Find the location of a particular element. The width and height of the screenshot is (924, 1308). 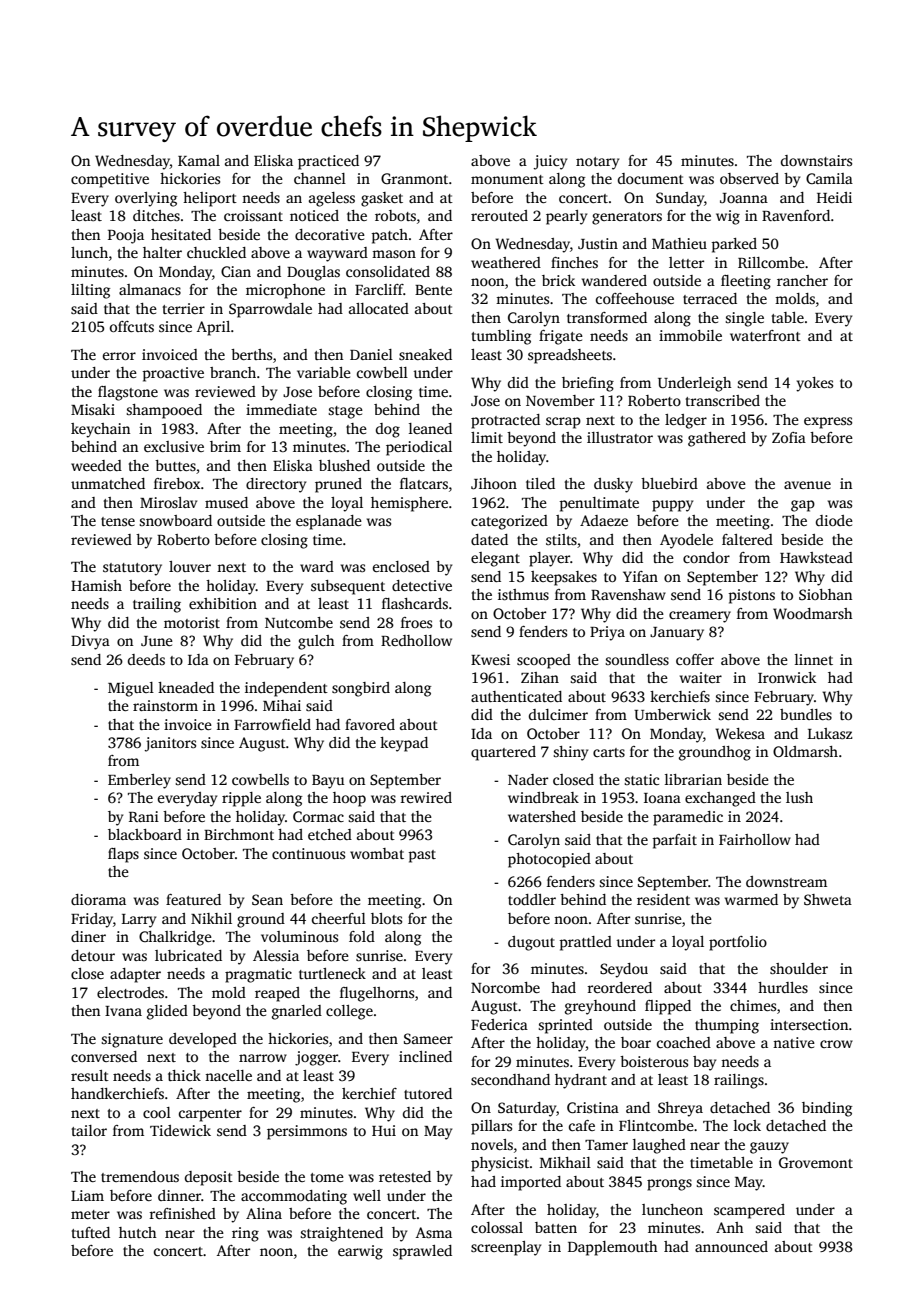

notary is located at coordinates (597, 163).
